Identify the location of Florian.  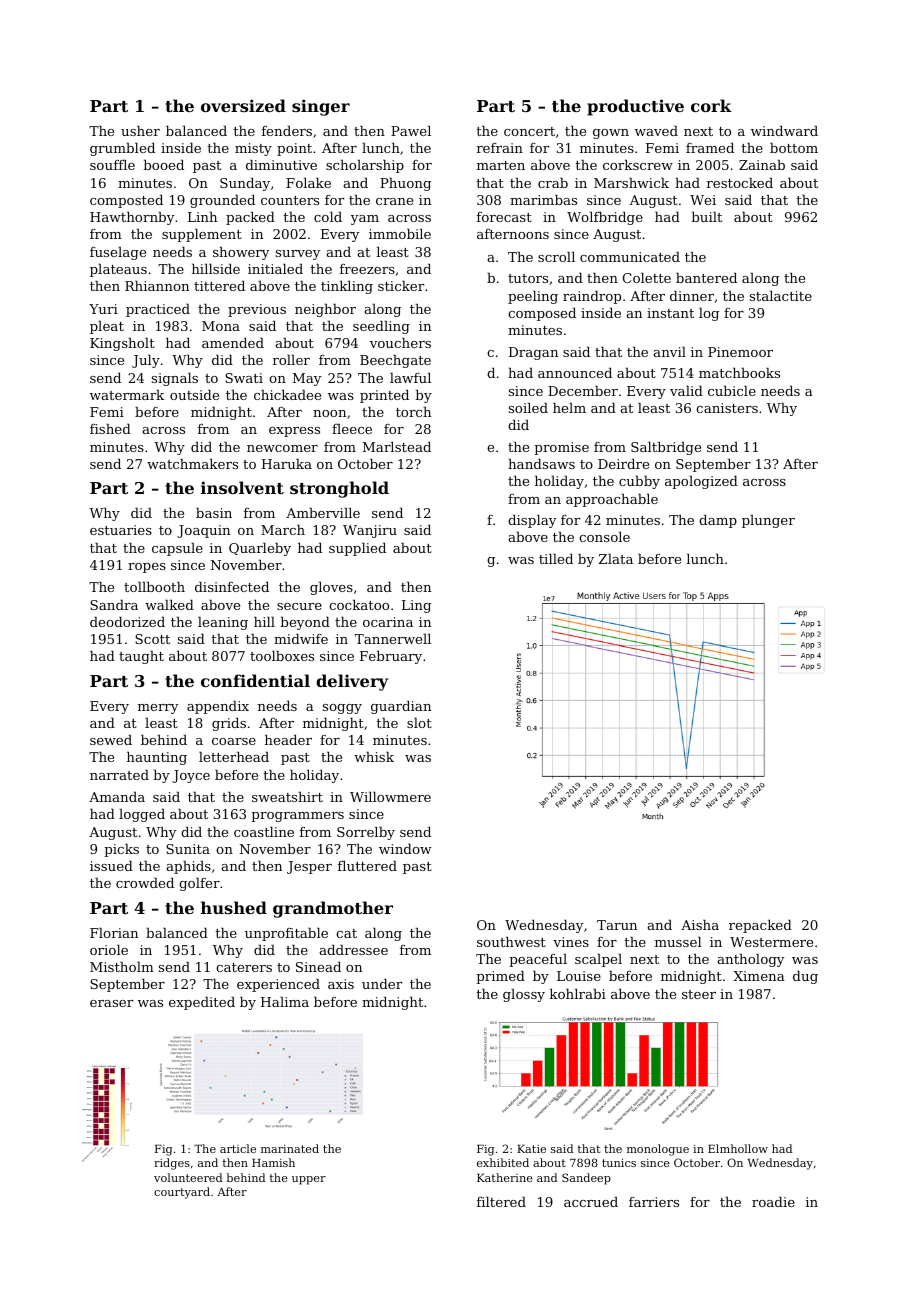
(114, 932).
